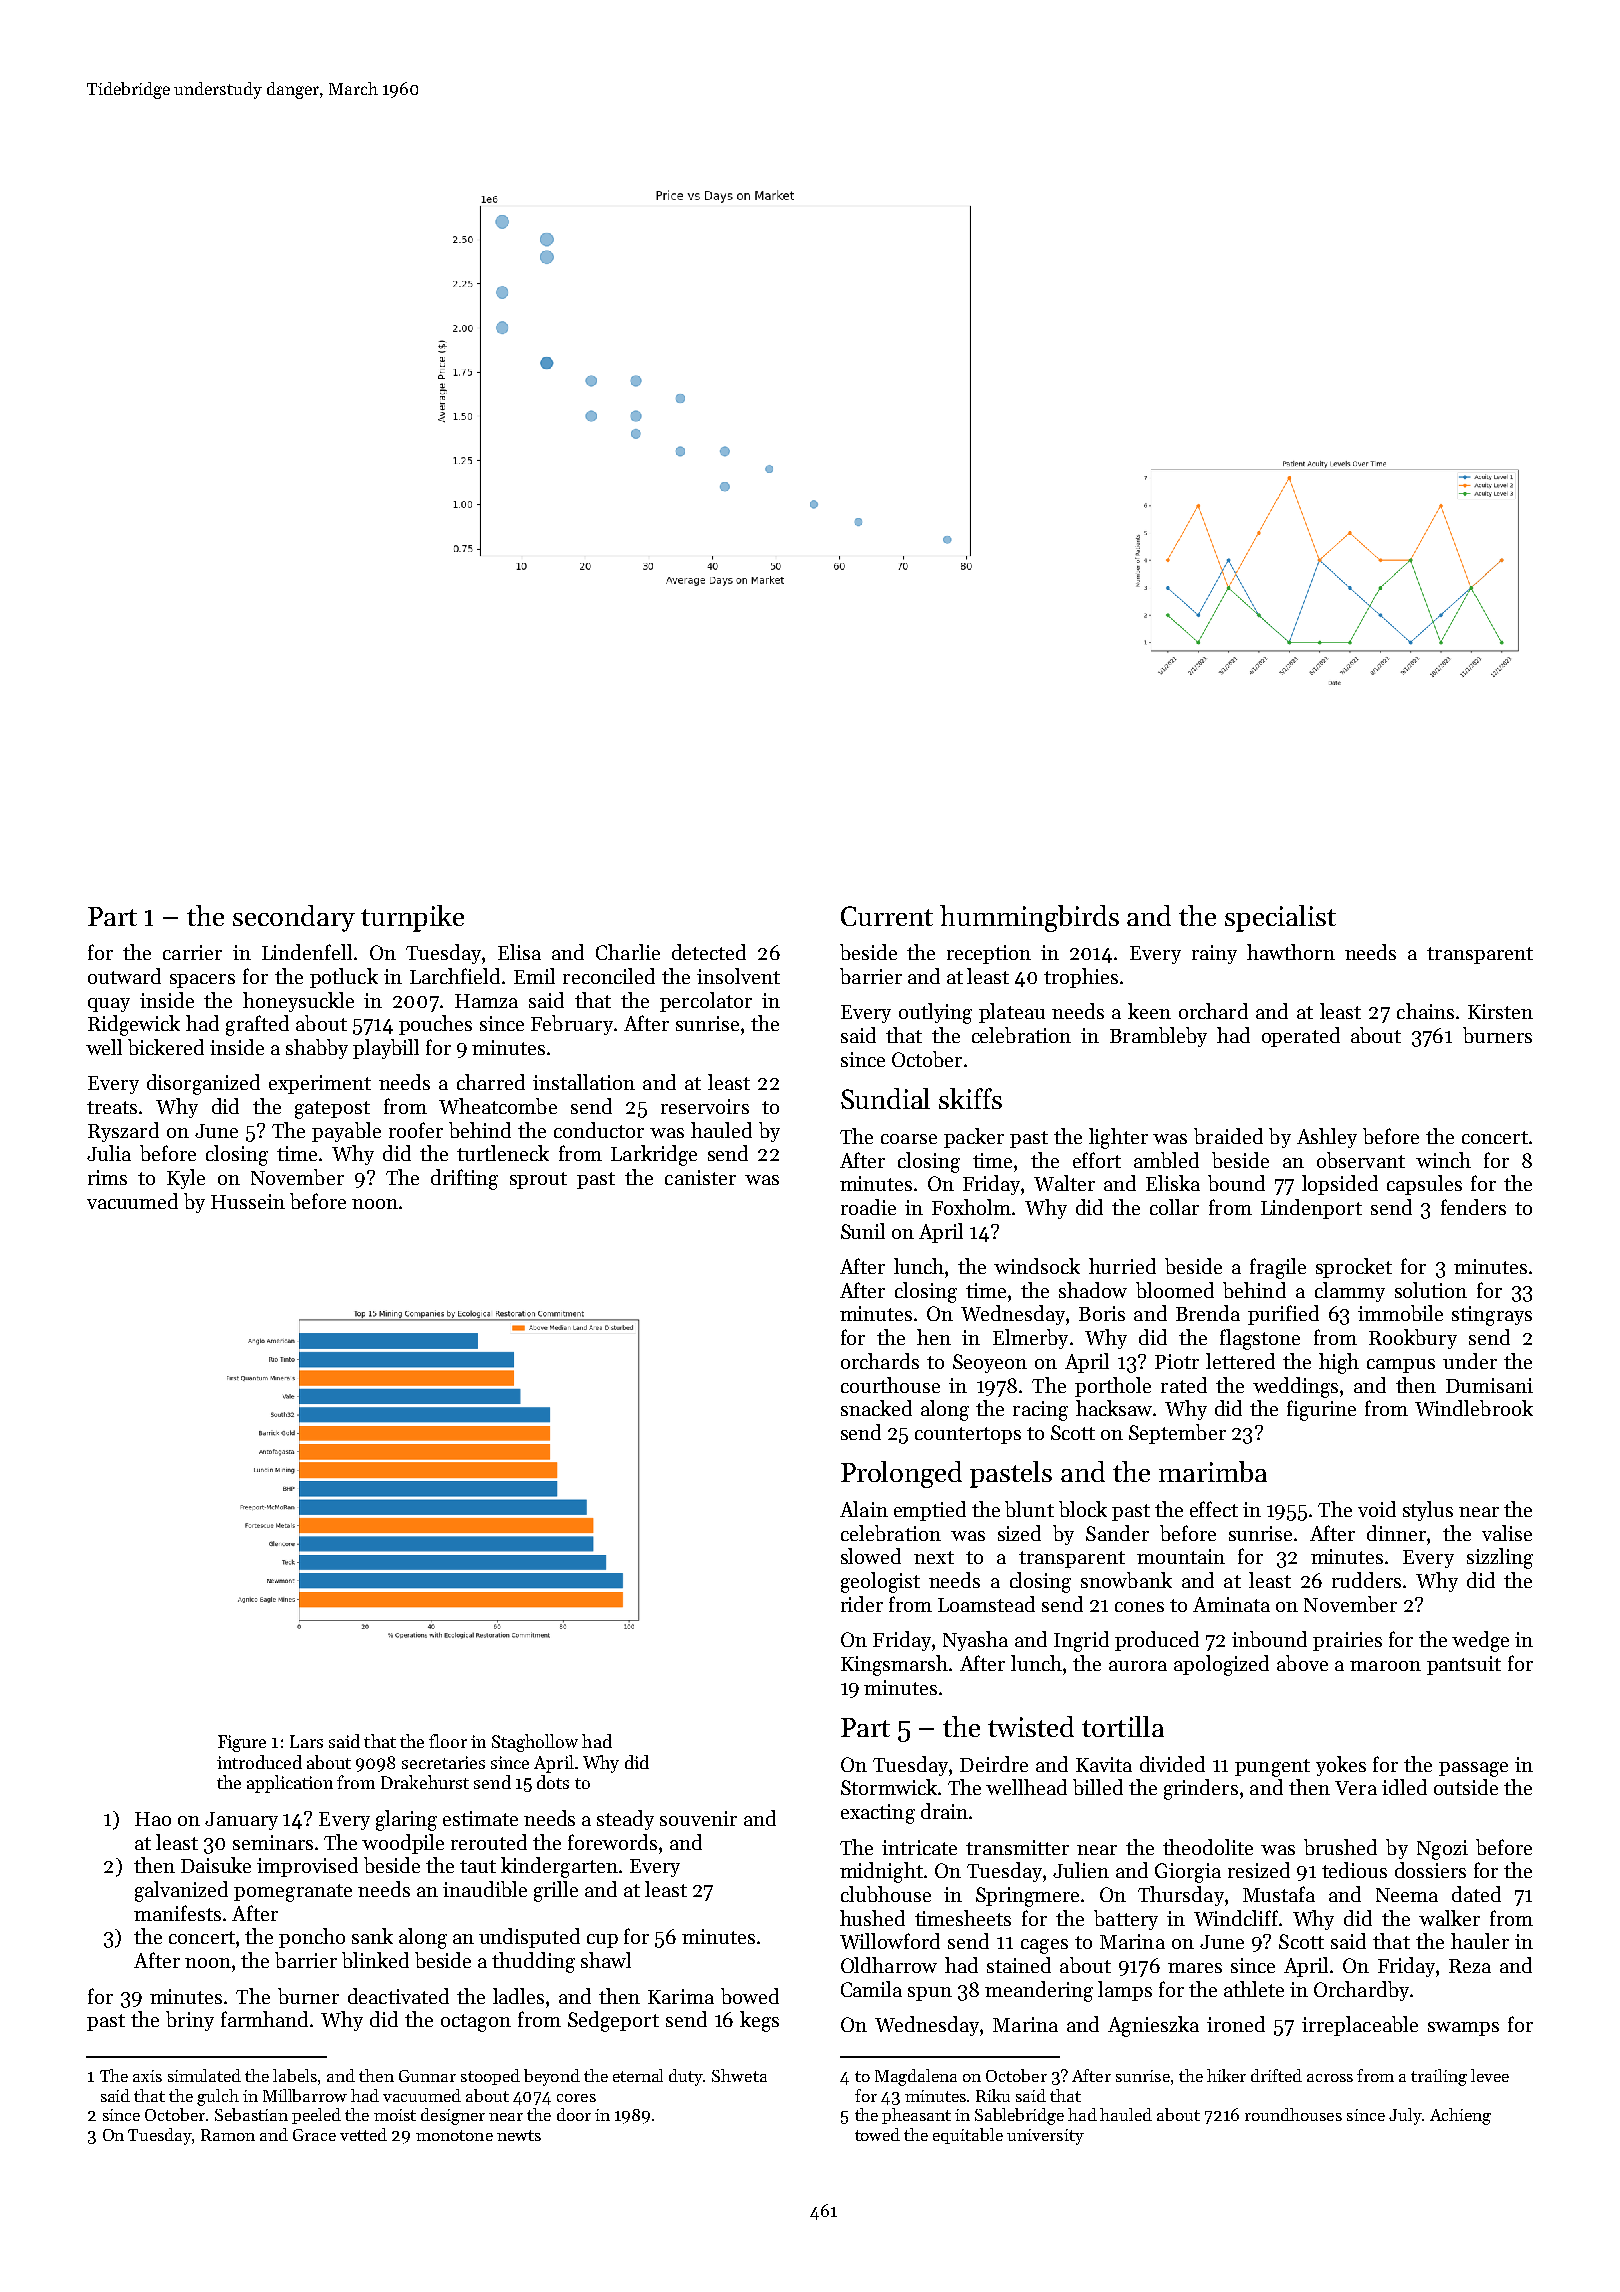 This screenshot has width=1620, height=2292. Describe the element at coordinates (970, 1098) in the screenshot. I see `skiffs` at that location.
